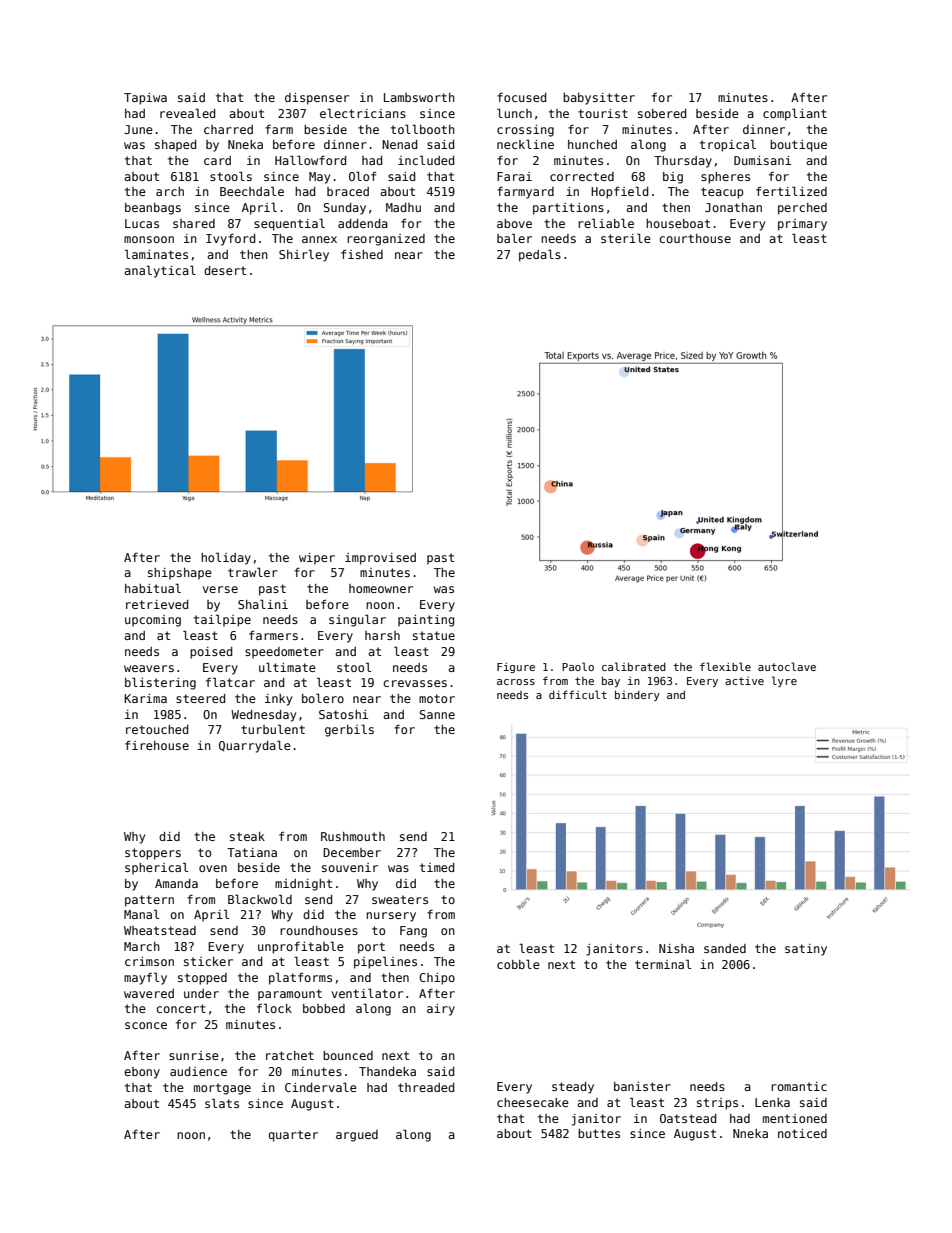 Image resolution: width=952 pixels, height=1233 pixels. Describe the element at coordinates (153, 854) in the screenshot. I see `stoppers` at that location.
